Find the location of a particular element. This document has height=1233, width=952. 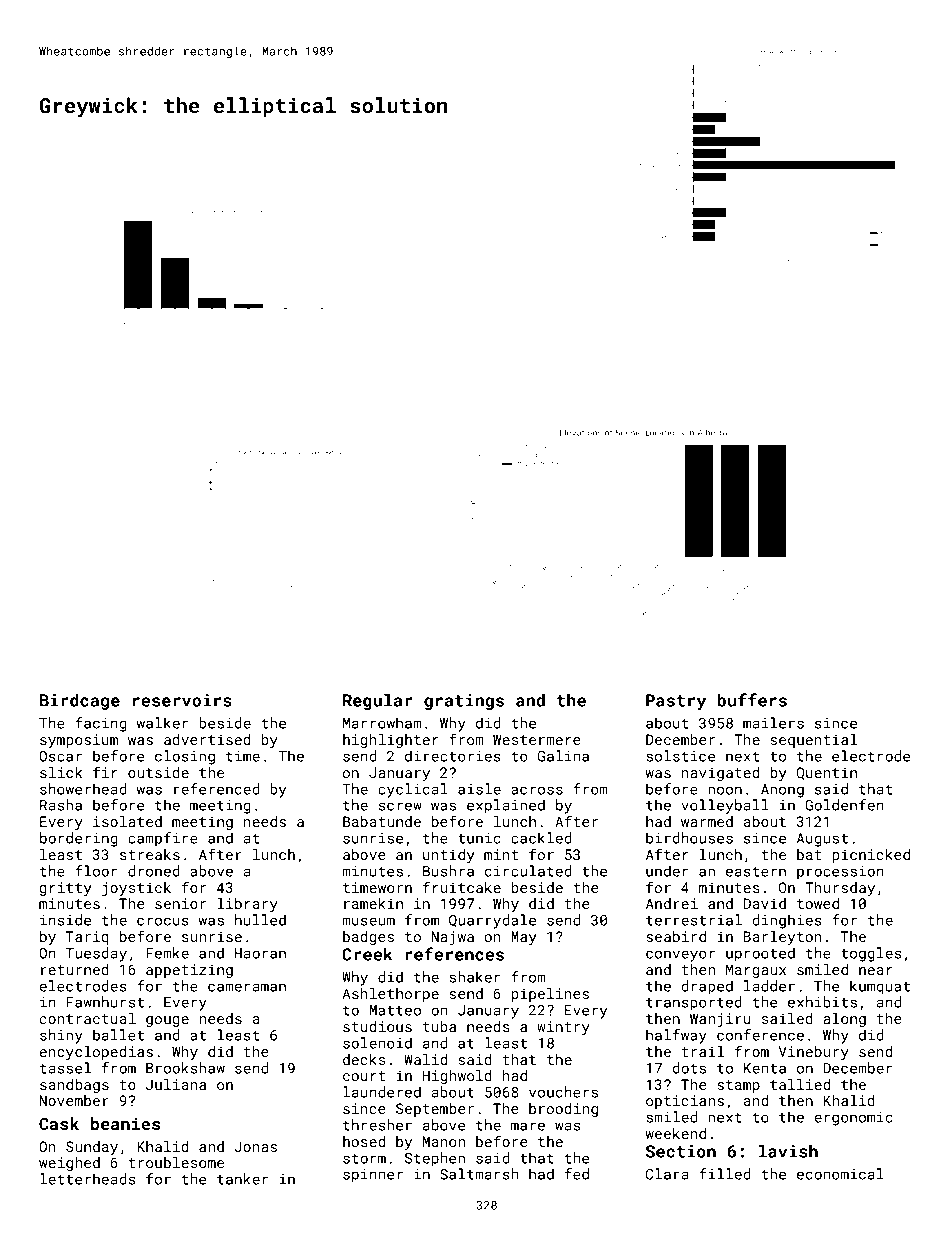

library is located at coordinates (247, 905).
